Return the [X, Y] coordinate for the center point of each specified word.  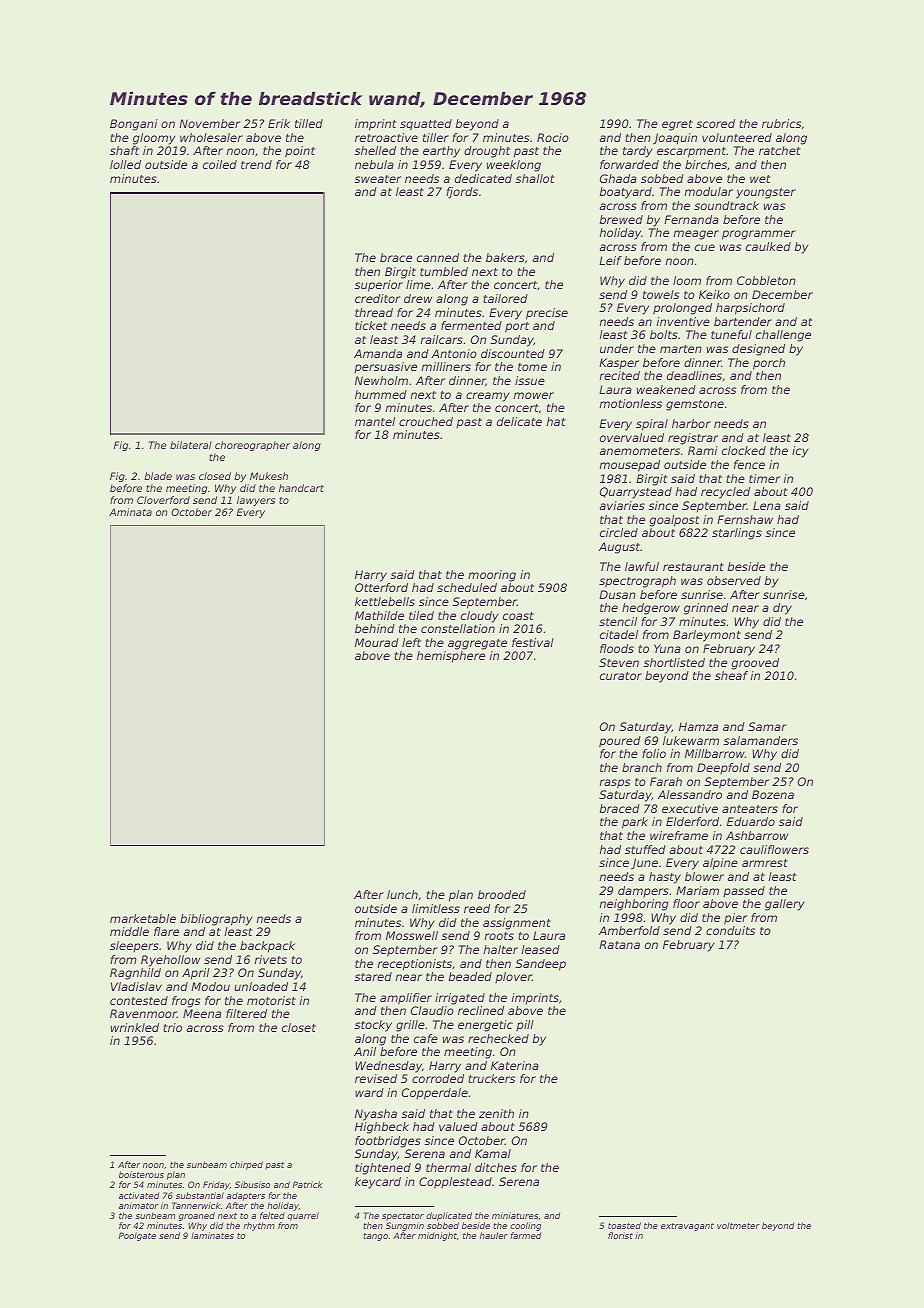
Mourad [377, 642]
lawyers [256, 501]
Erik [279, 123]
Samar [767, 726]
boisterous [141, 1174]
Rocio [553, 137]
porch [769, 364]
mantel [375, 421]
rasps [614, 784]
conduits [730, 930]
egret [677, 125]
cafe [426, 1038]
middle [129, 931]
